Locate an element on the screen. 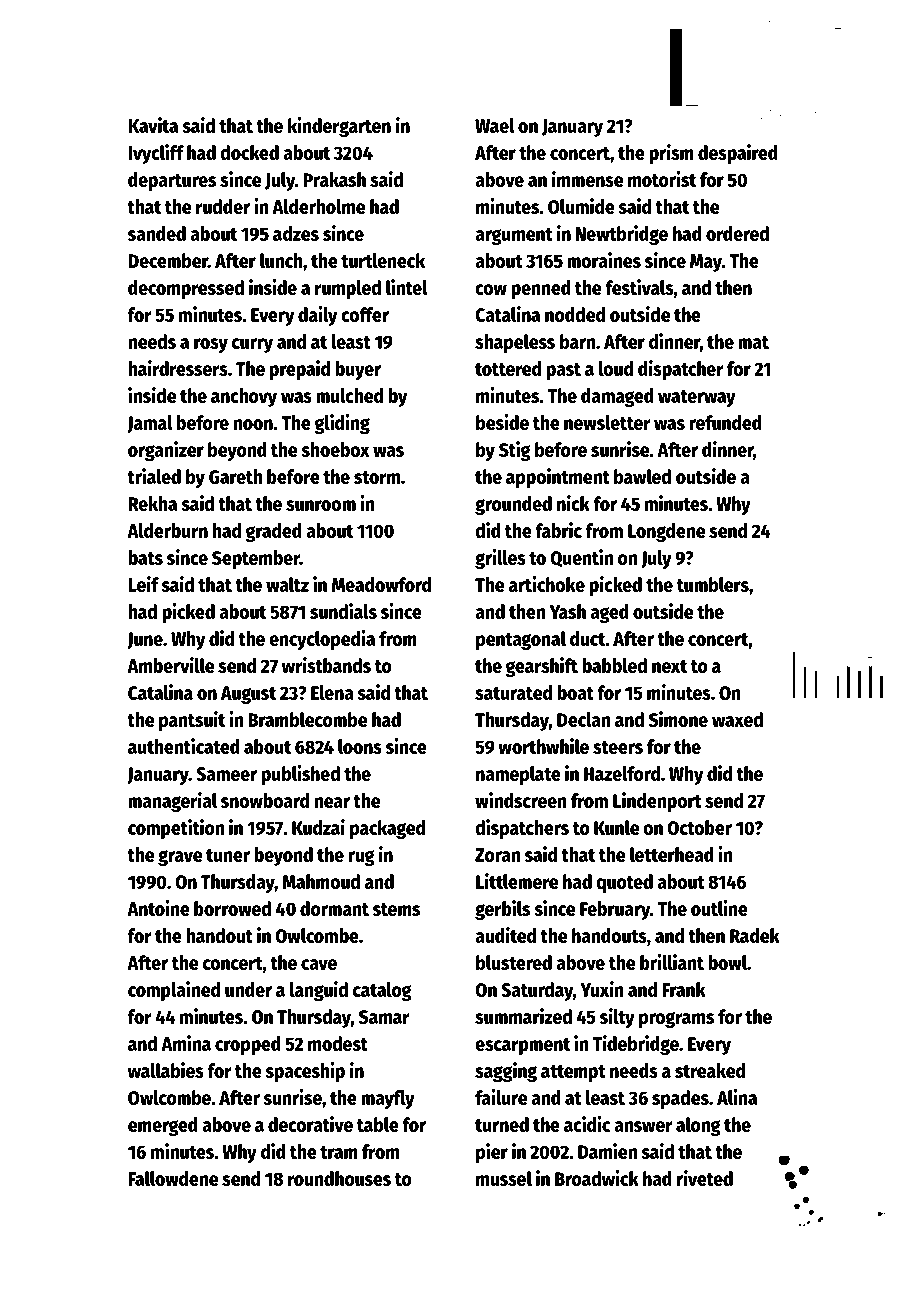 The image size is (908, 1316). bawled is located at coordinates (642, 476).
